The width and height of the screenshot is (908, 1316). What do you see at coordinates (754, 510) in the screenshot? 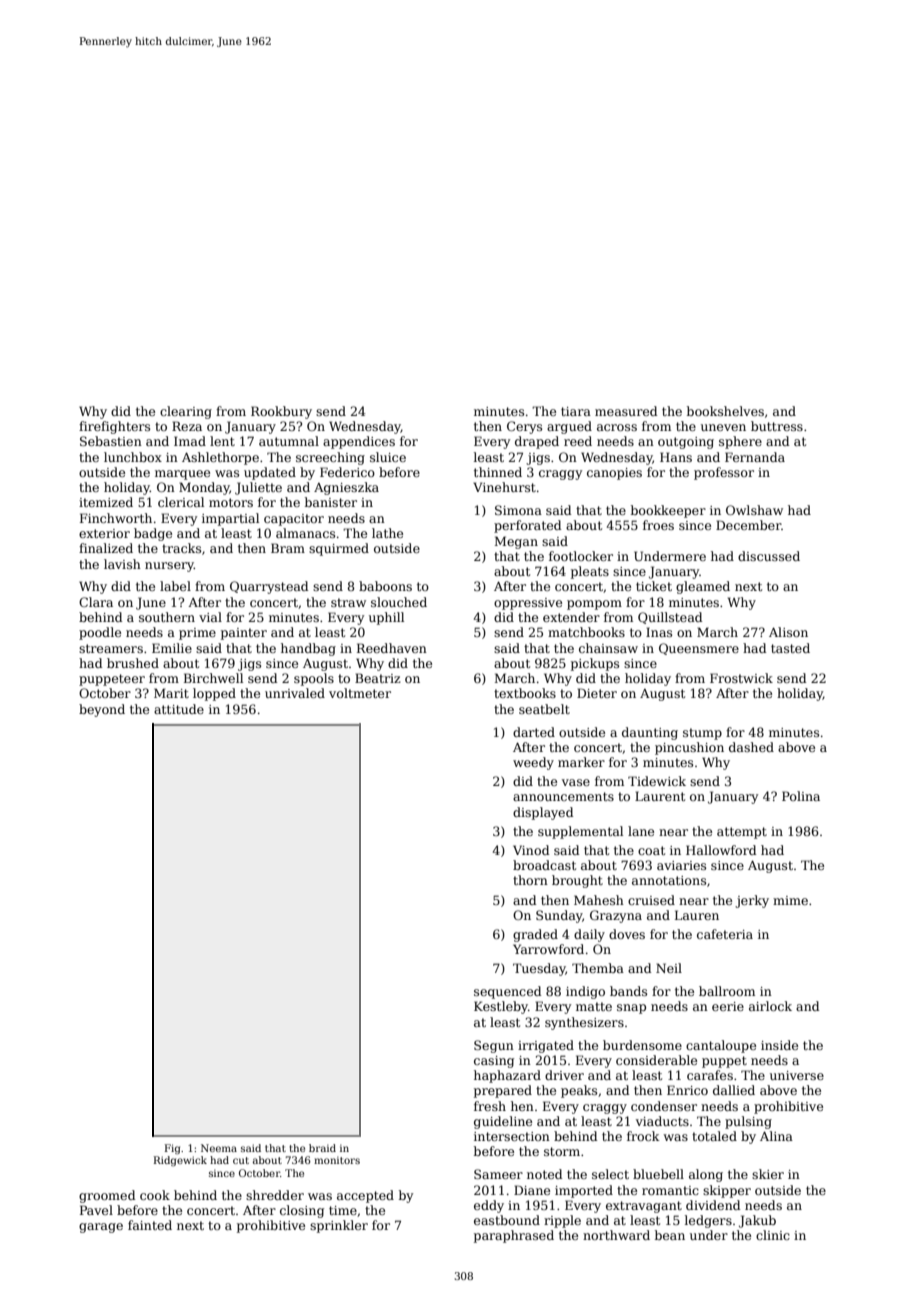
I see `Owlshaw` at bounding box center [754, 510].
